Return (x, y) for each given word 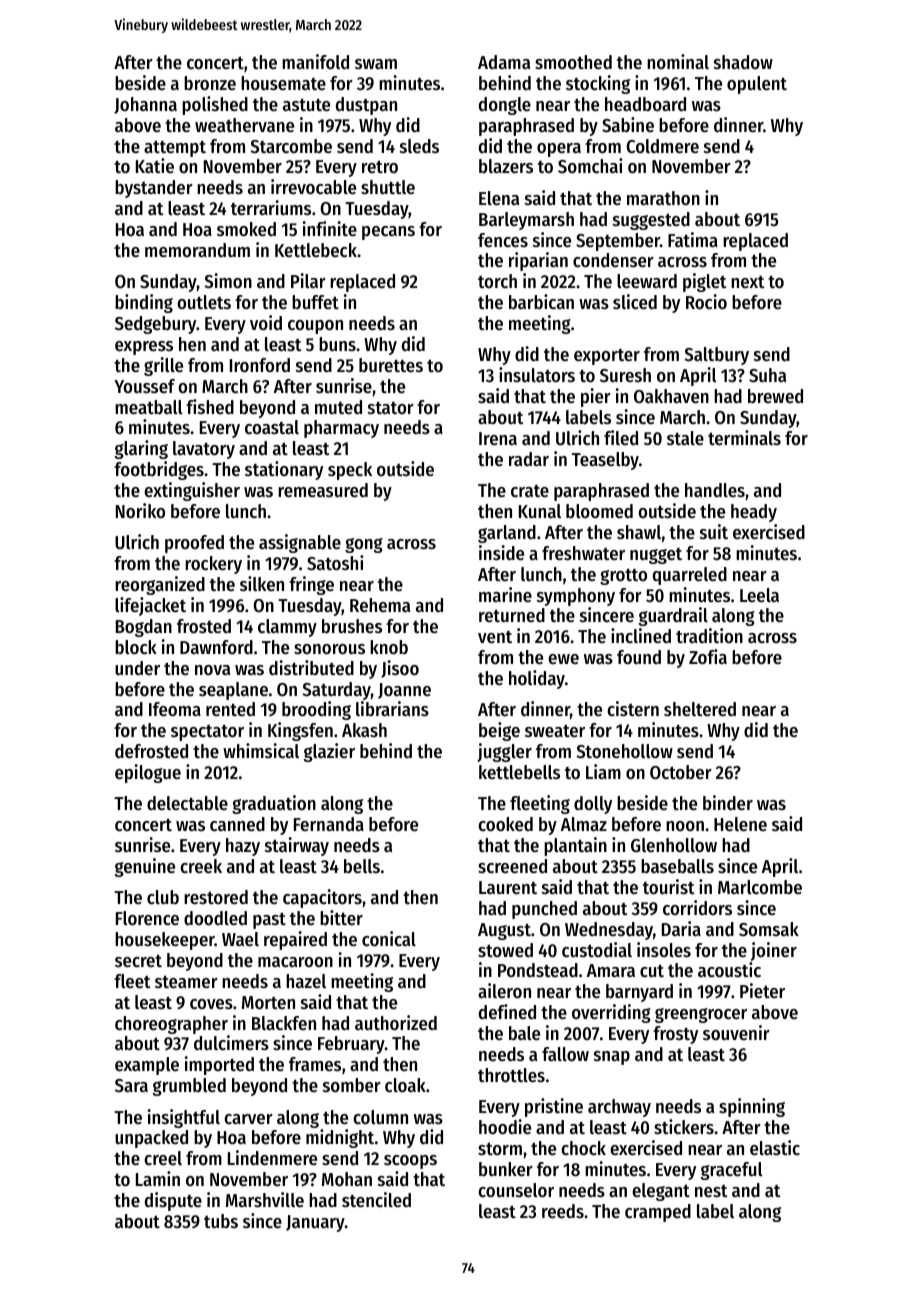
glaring (141, 449)
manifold (315, 62)
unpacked (151, 1139)
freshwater (583, 553)
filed (621, 438)
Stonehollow (624, 751)
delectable (187, 803)
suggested (651, 221)
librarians (392, 709)
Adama (504, 62)
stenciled (376, 1200)
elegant (661, 1192)
